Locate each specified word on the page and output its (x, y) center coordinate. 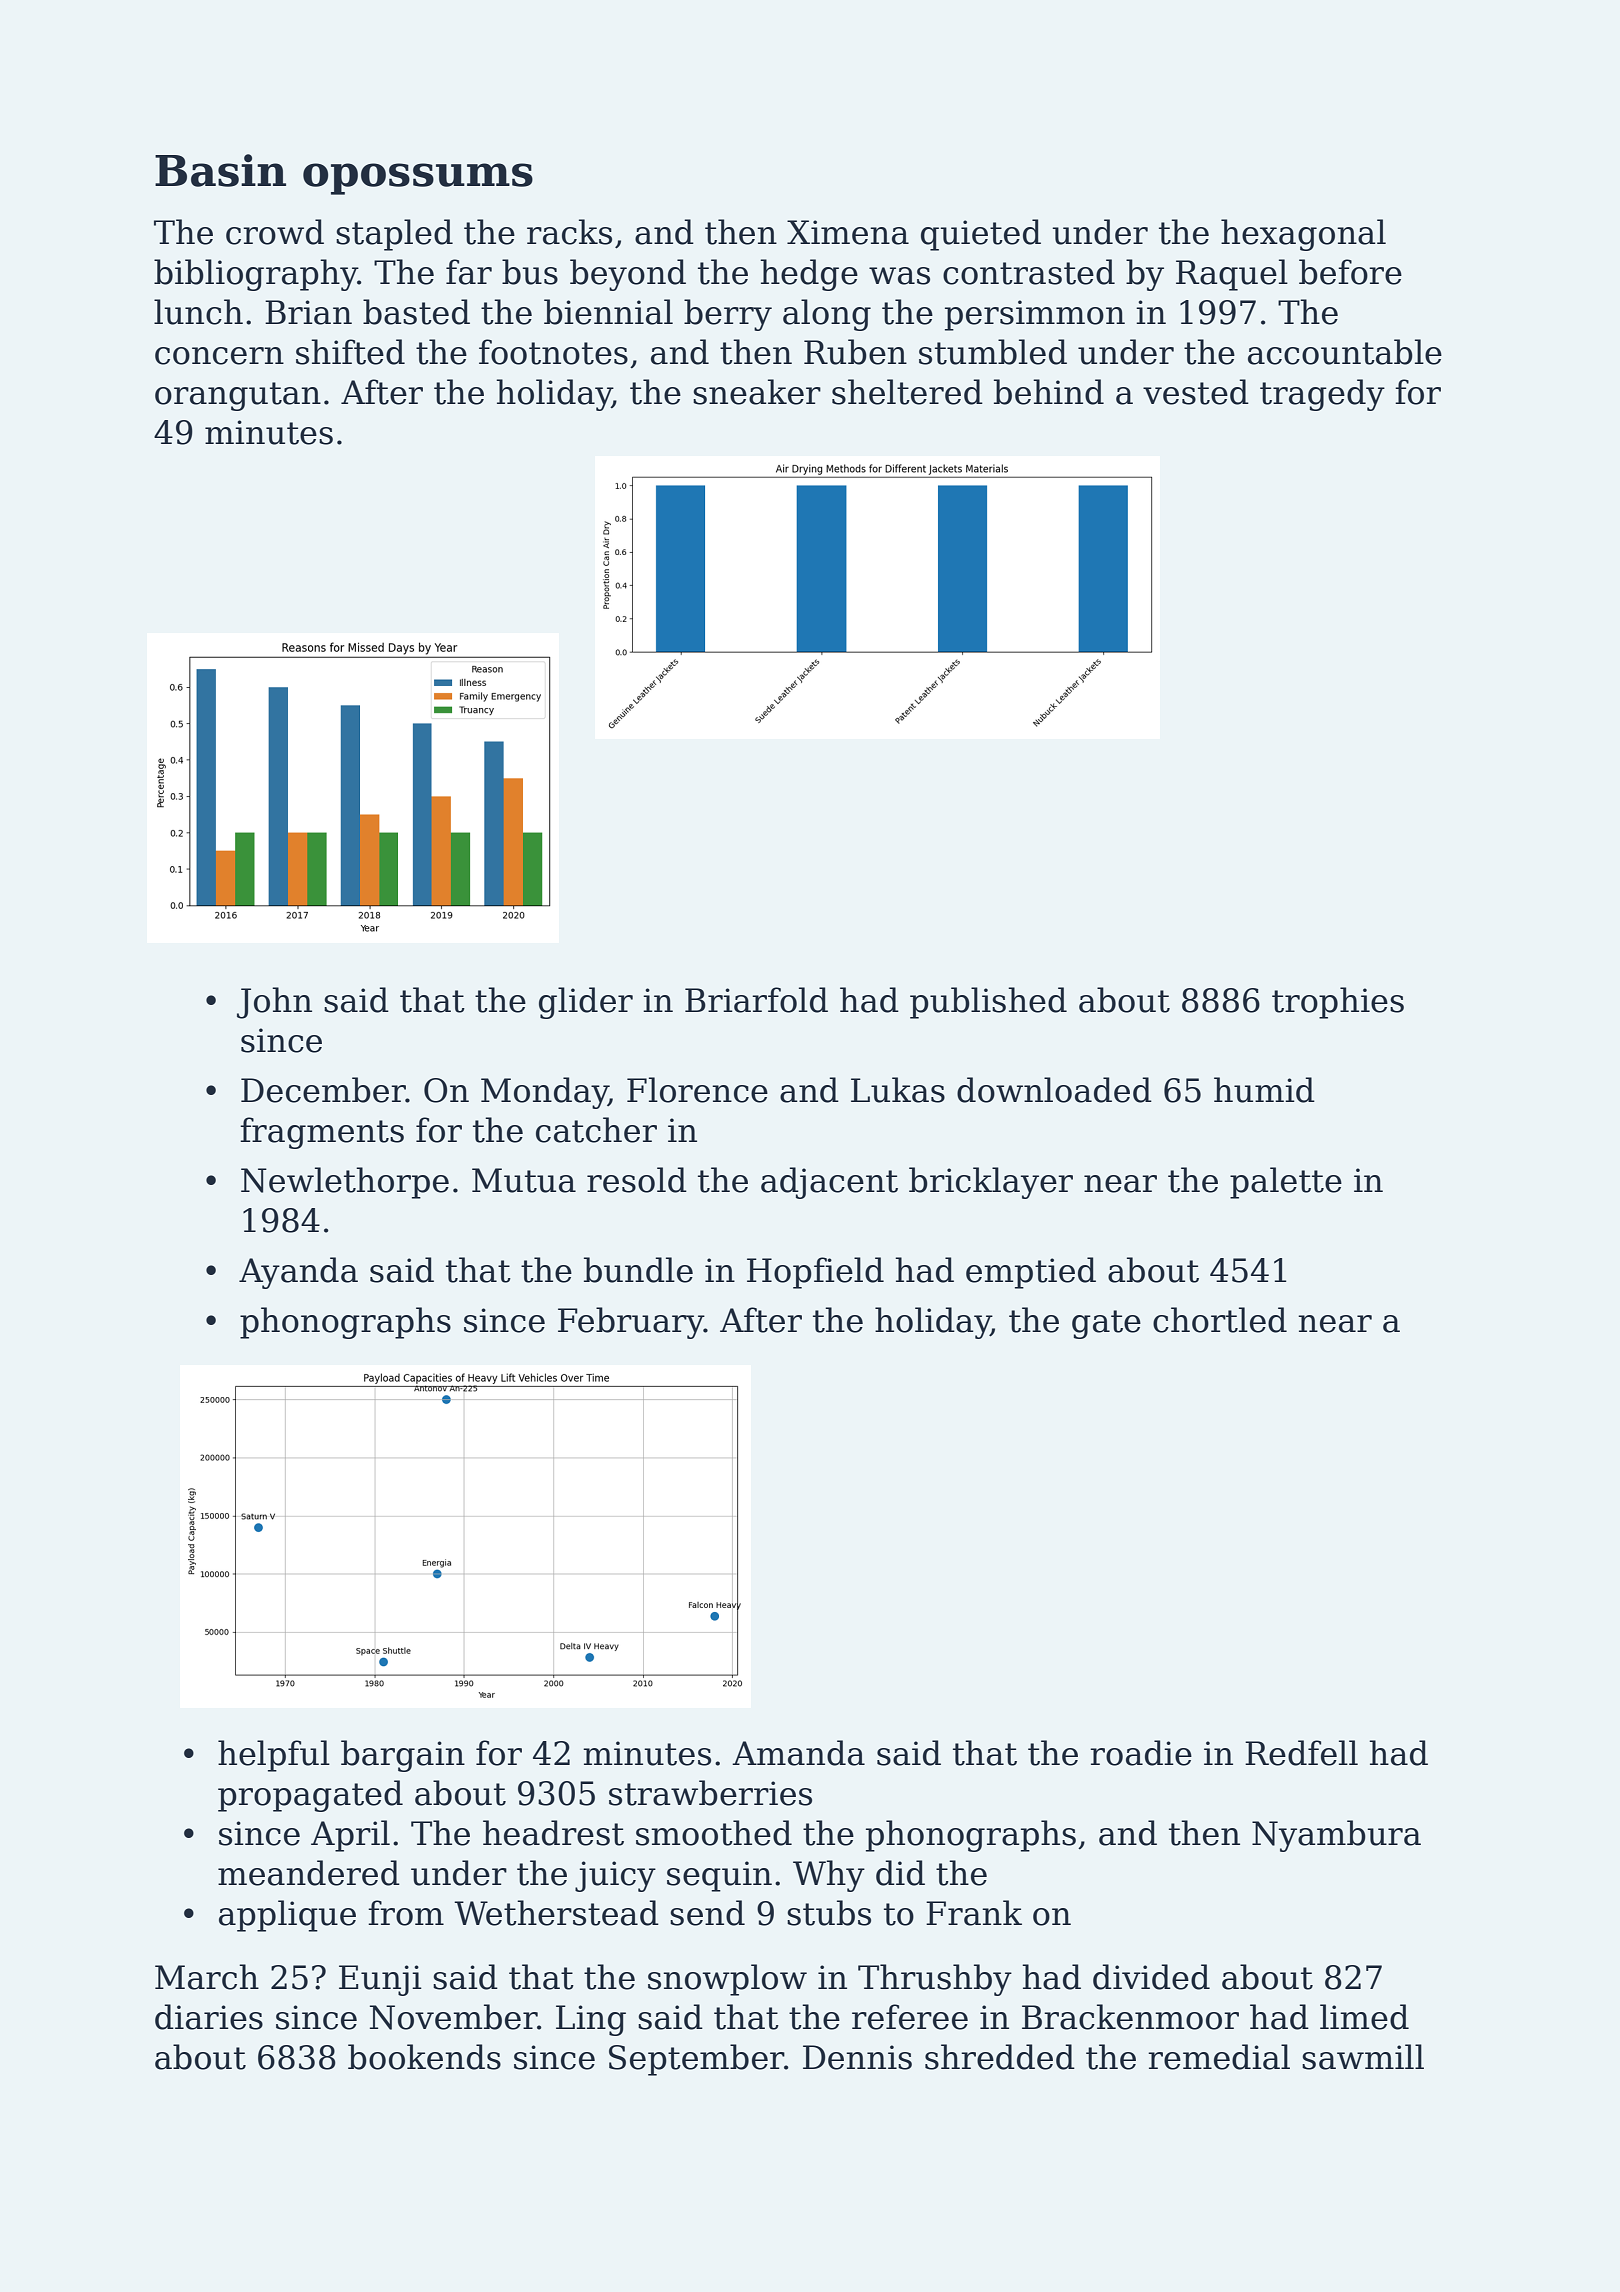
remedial (1219, 2057)
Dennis (857, 2057)
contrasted (1029, 272)
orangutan (238, 396)
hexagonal (1303, 235)
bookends (424, 2057)
